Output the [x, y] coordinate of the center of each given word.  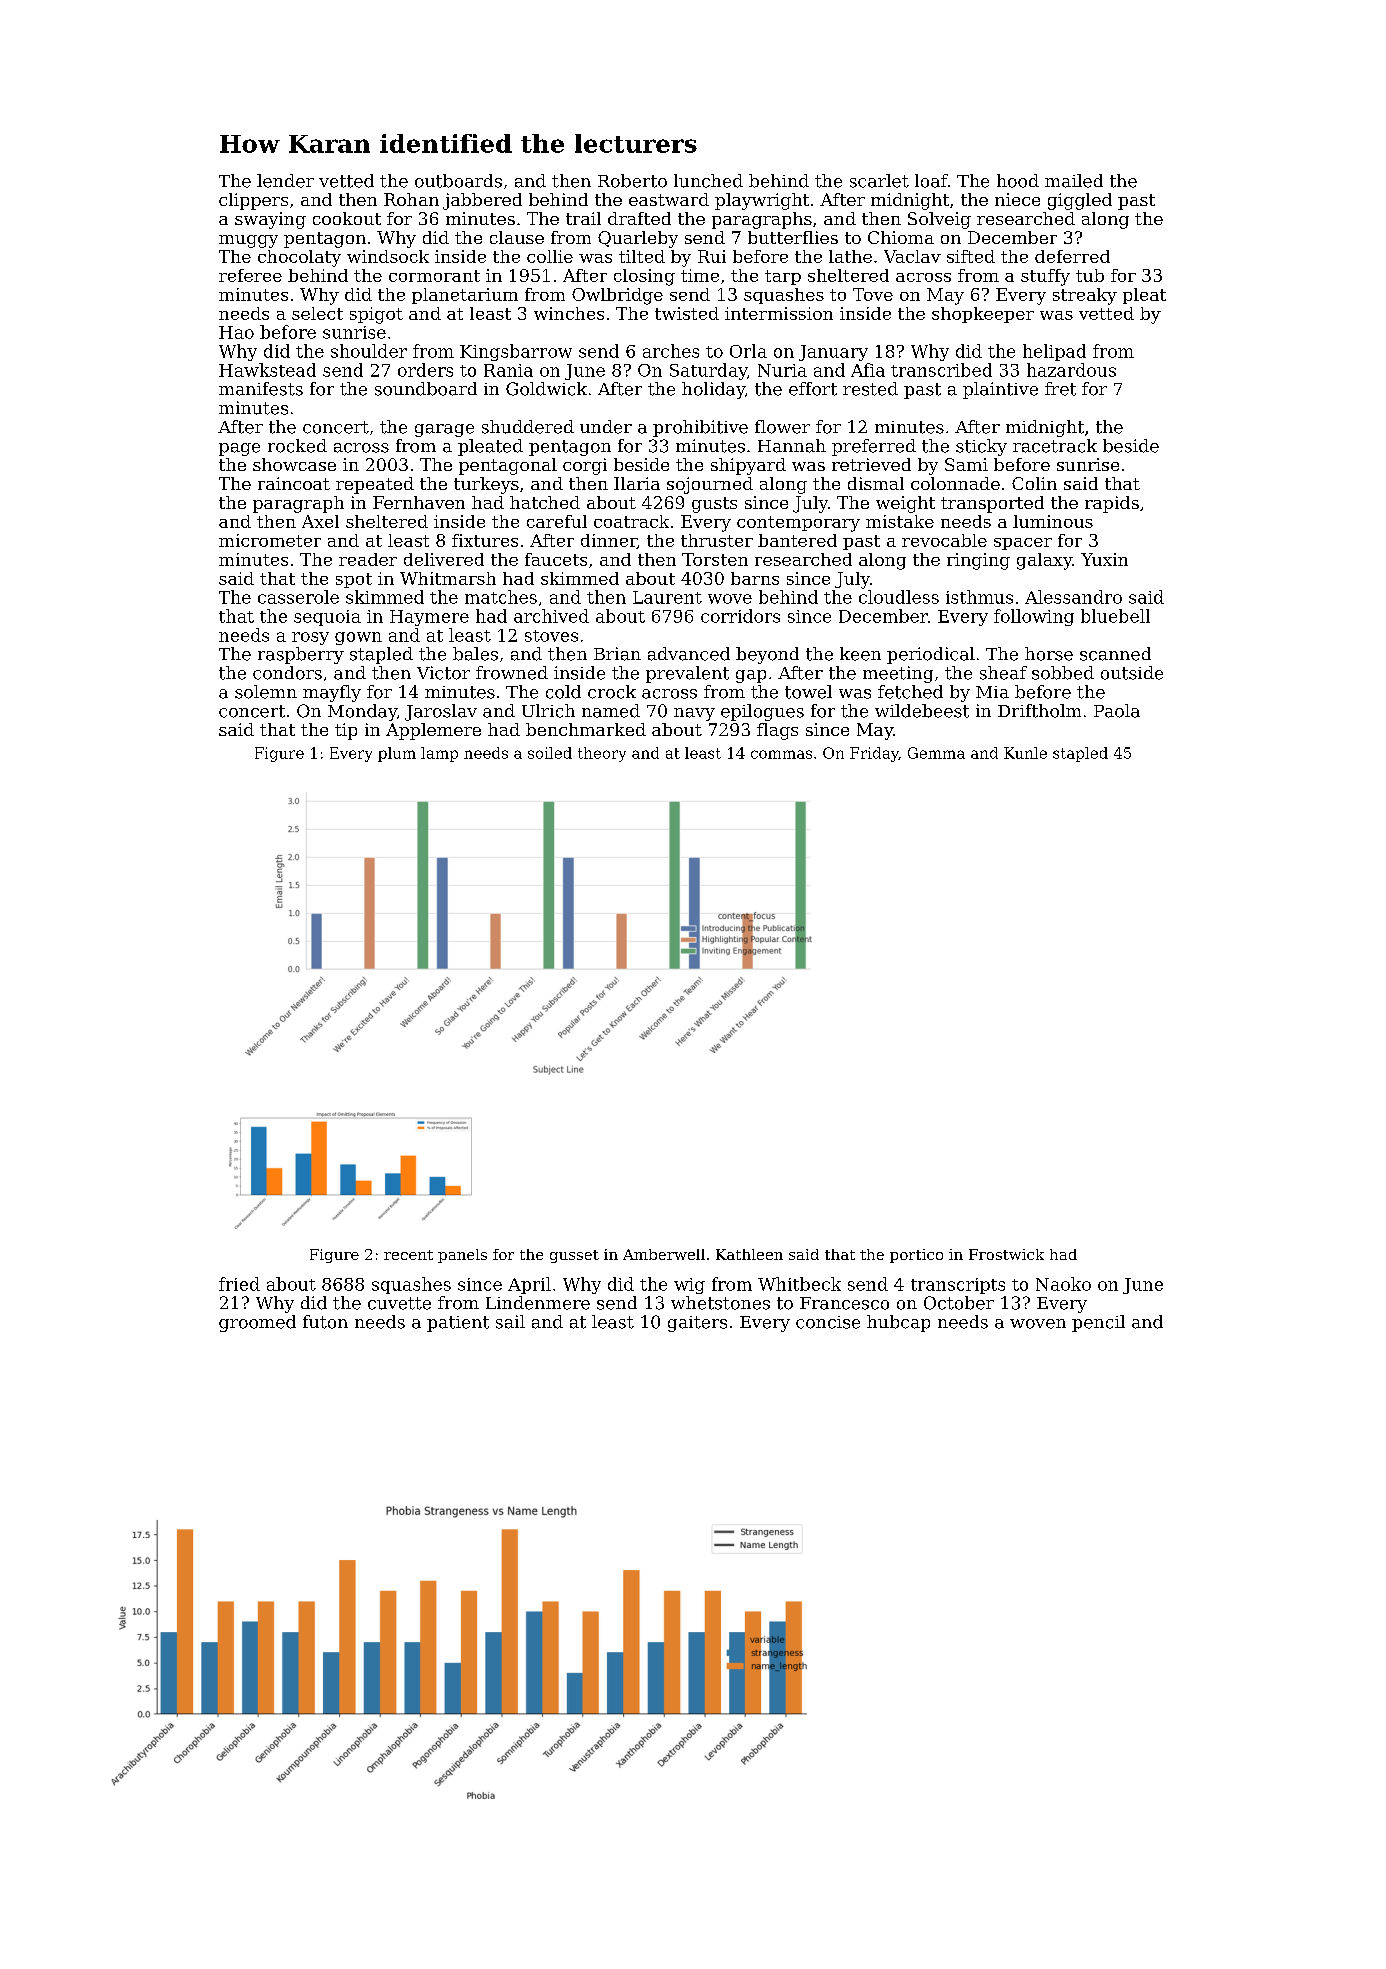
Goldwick [546, 389]
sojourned [710, 485]
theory [602, 754]
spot [354, 580]
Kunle [1025, 753]
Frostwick [1006, 1254]
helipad [1054, 352]
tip [346, 731]
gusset [574, 1256]
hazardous [1071, 370]
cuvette [399, 1303]
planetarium [465, 296]
